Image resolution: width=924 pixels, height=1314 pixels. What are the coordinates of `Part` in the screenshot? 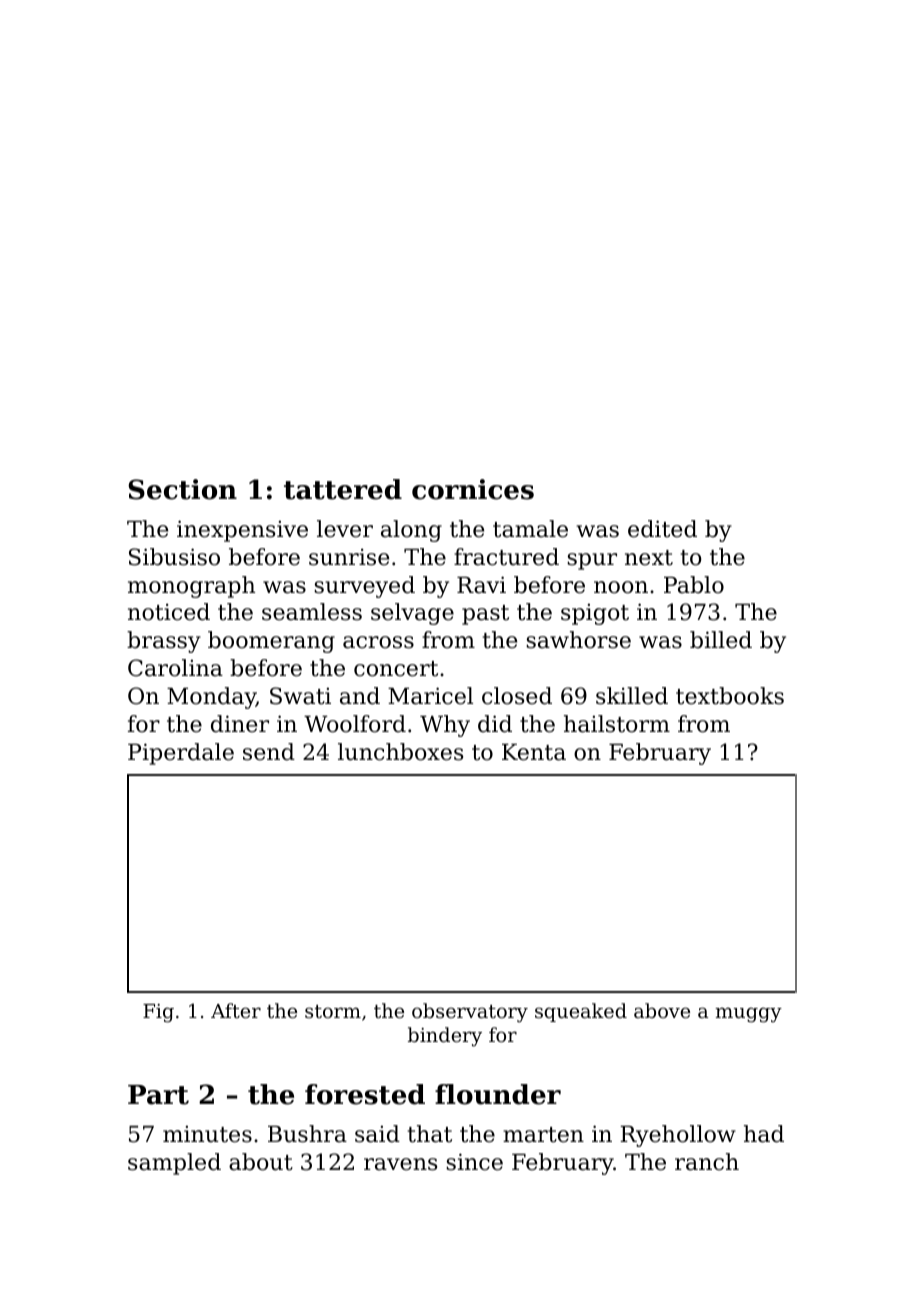 It's located at (158, 1095).
